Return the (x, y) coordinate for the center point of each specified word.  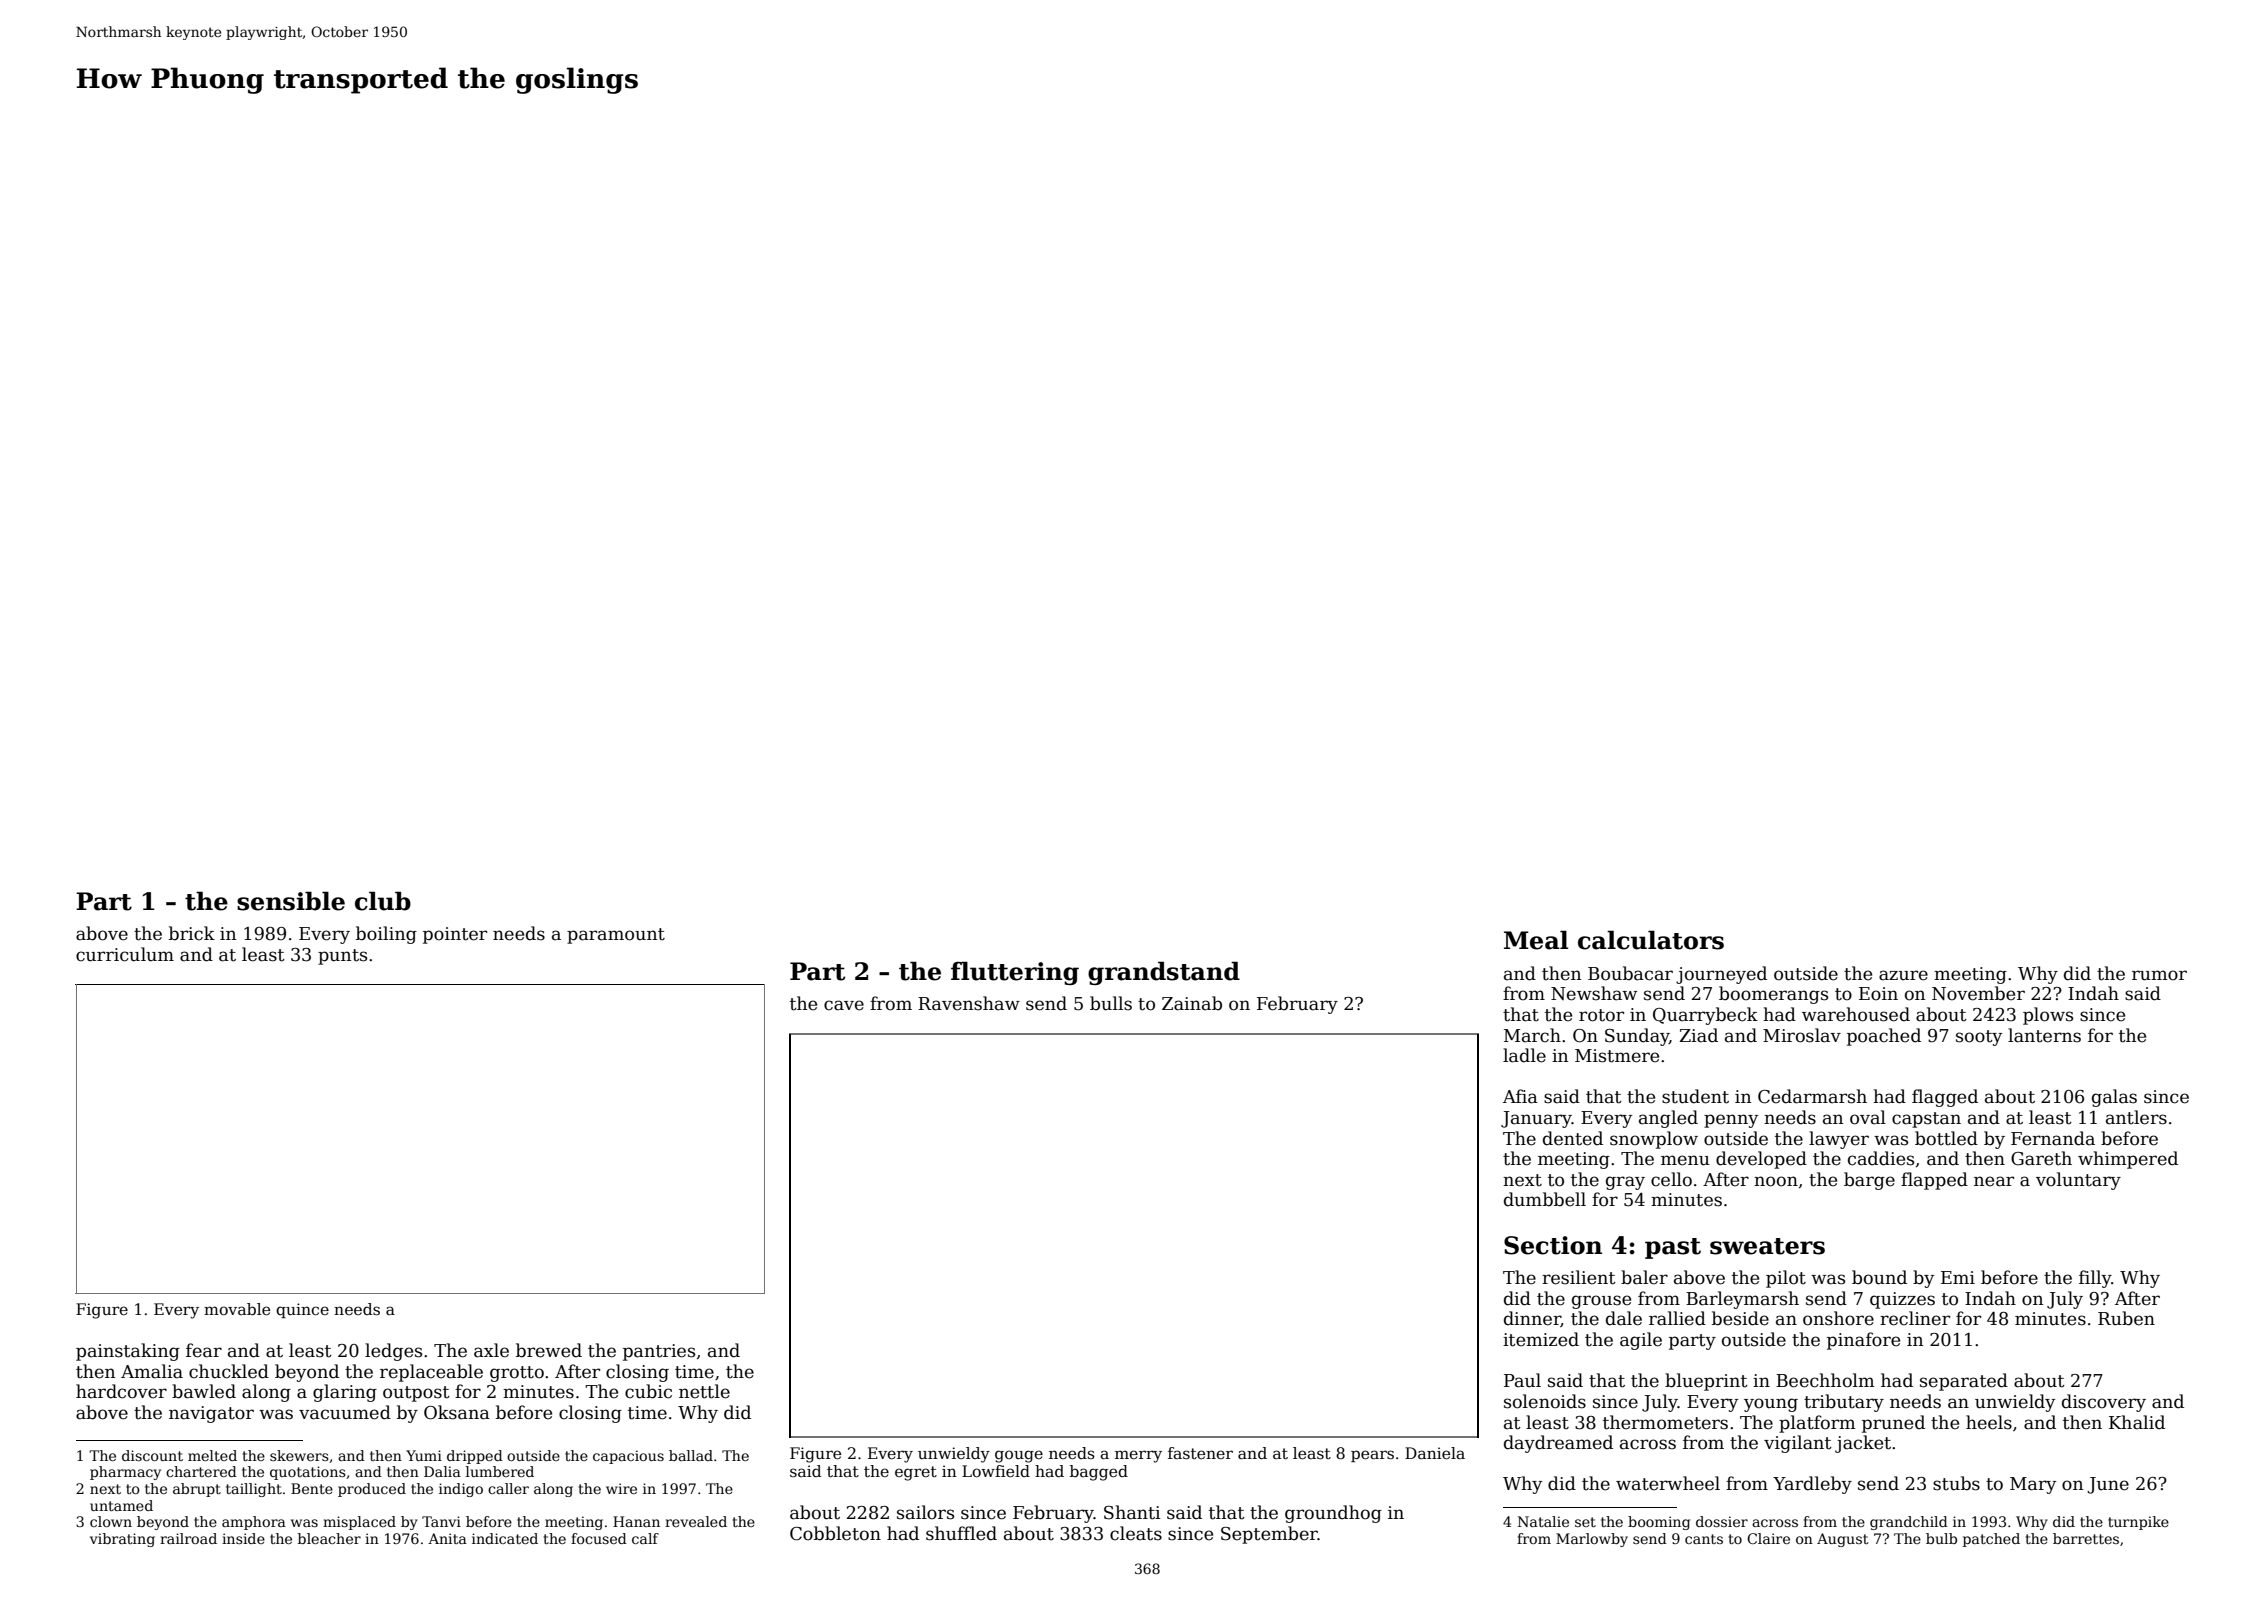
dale (1624, 1318)
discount (152, 1455)
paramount (616, 936)
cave (844, 1005)
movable (237, 1309)
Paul (1522, 1380)
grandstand (1164, 973)
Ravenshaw (969, 1003)
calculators (1651, 940)
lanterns (2044, 1035)
